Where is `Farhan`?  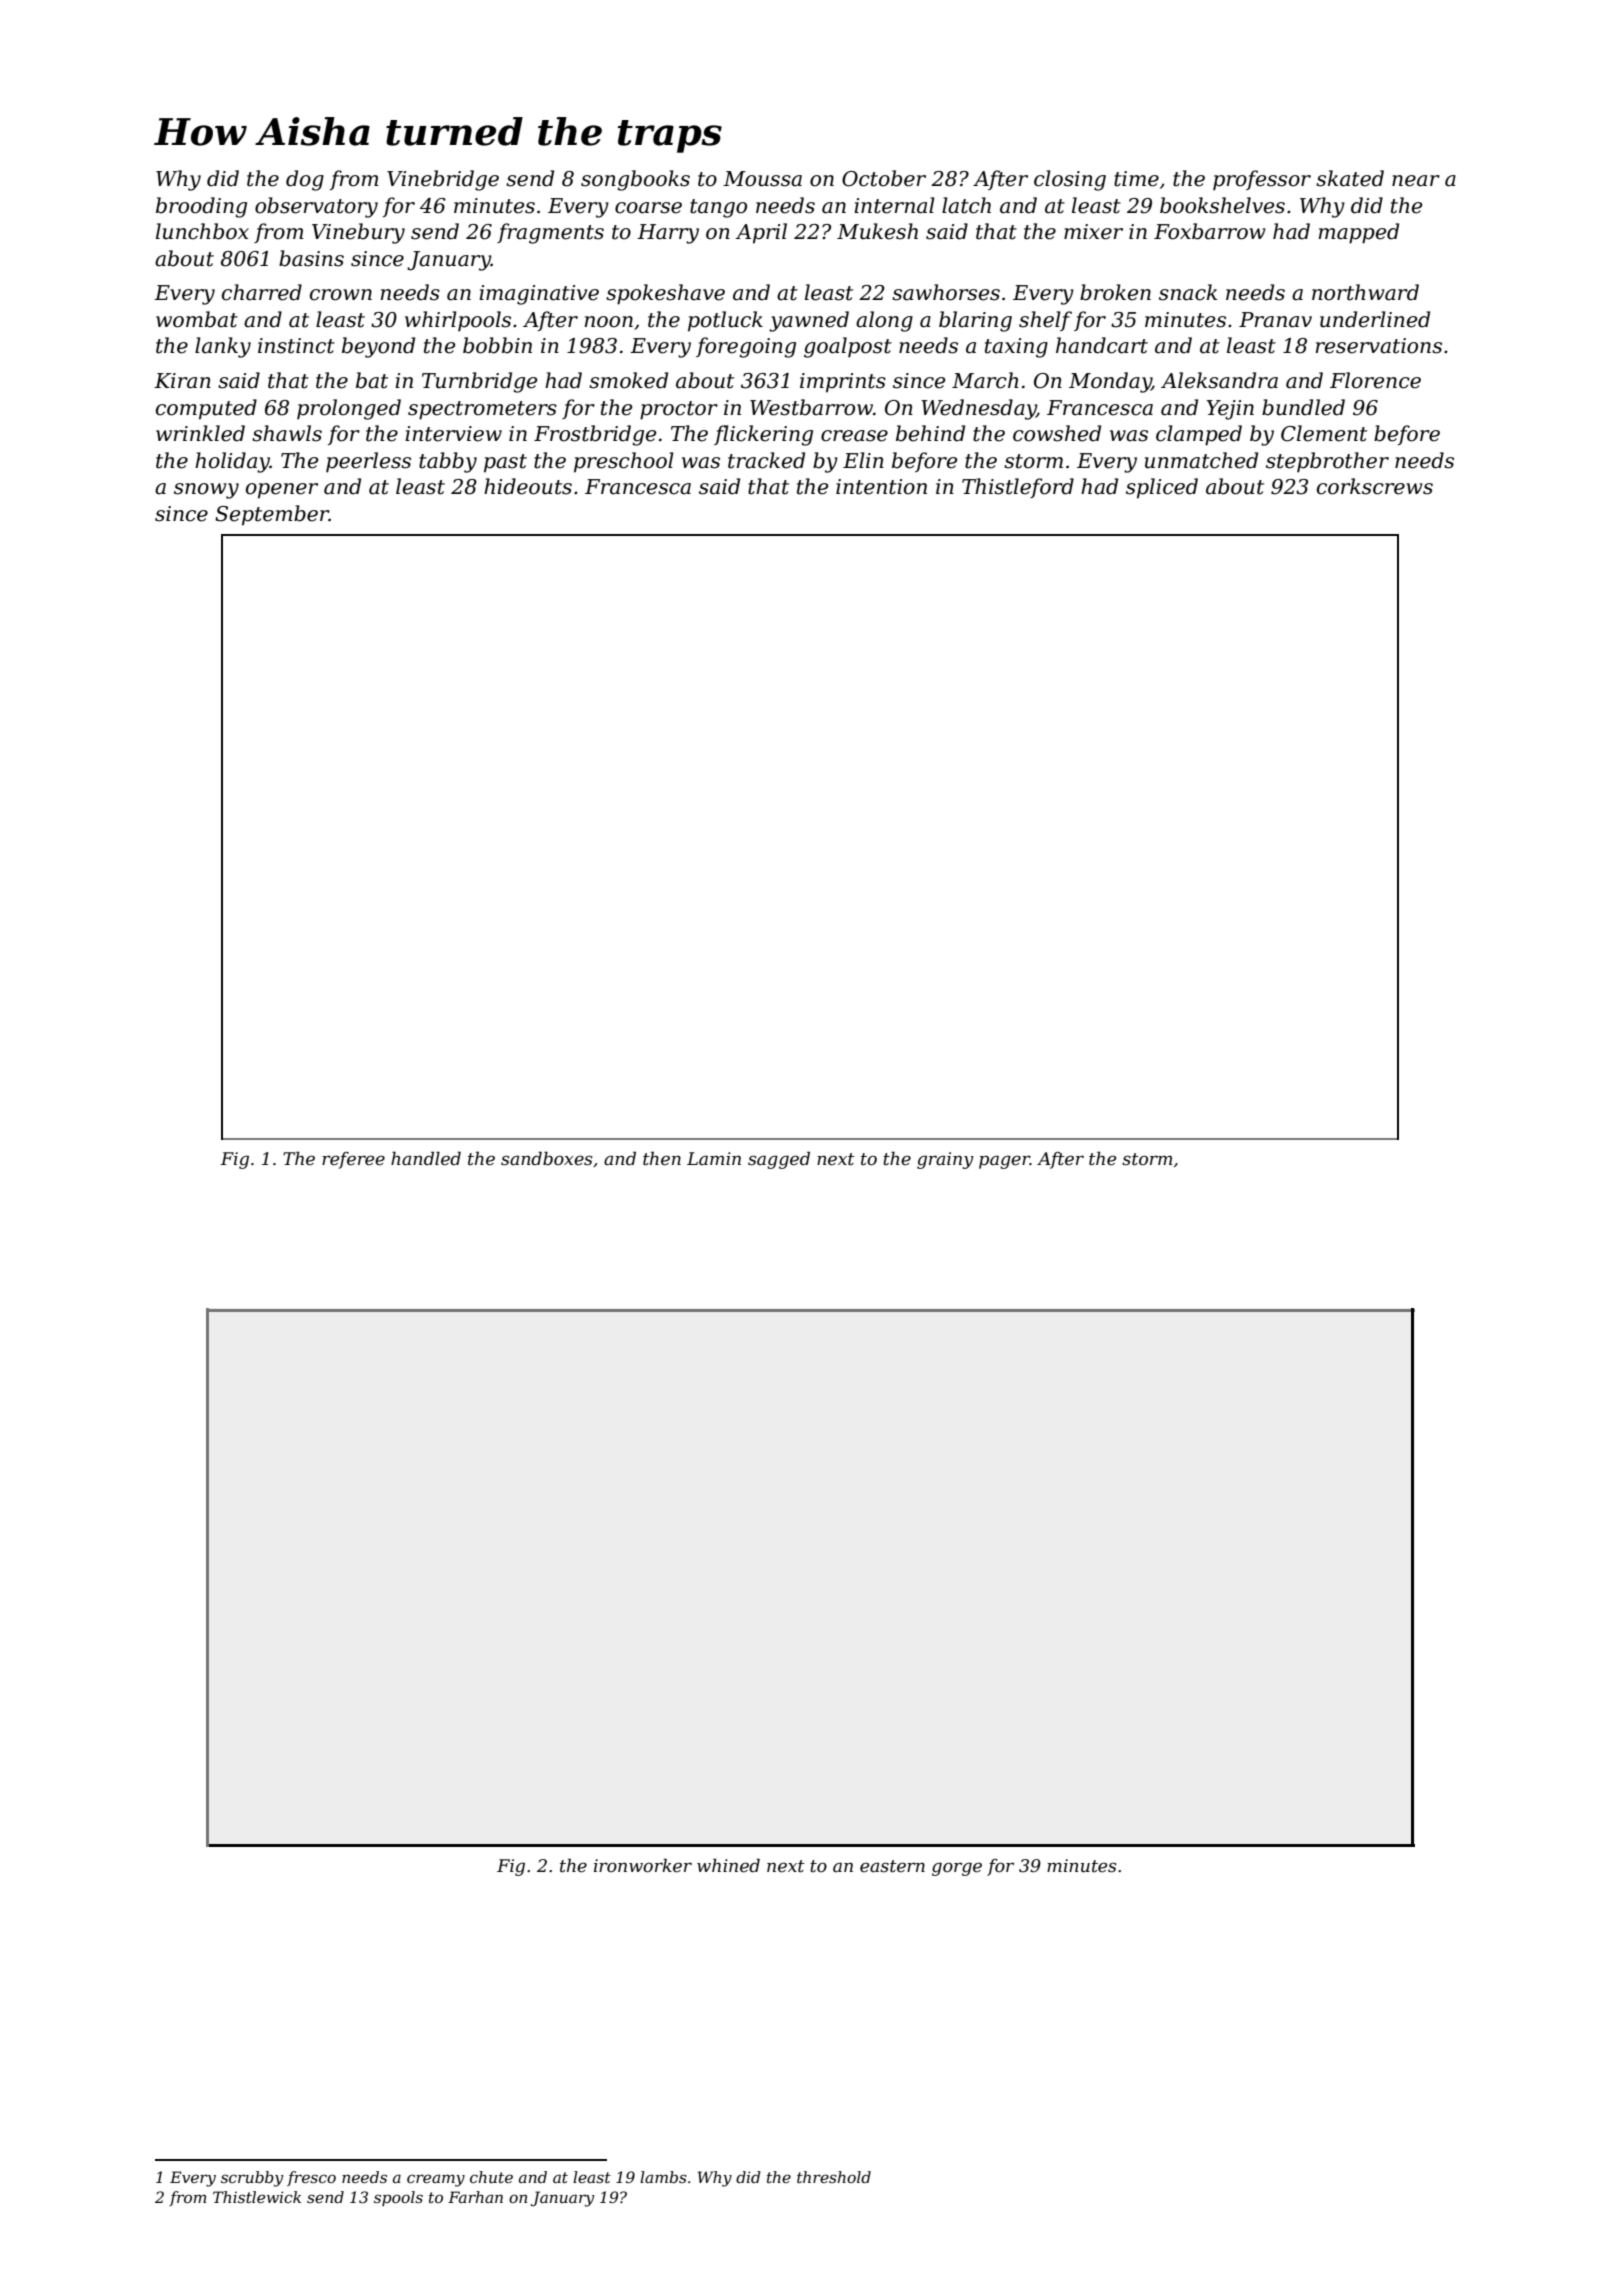 Farhan is located at coordinates (475, 2197).
